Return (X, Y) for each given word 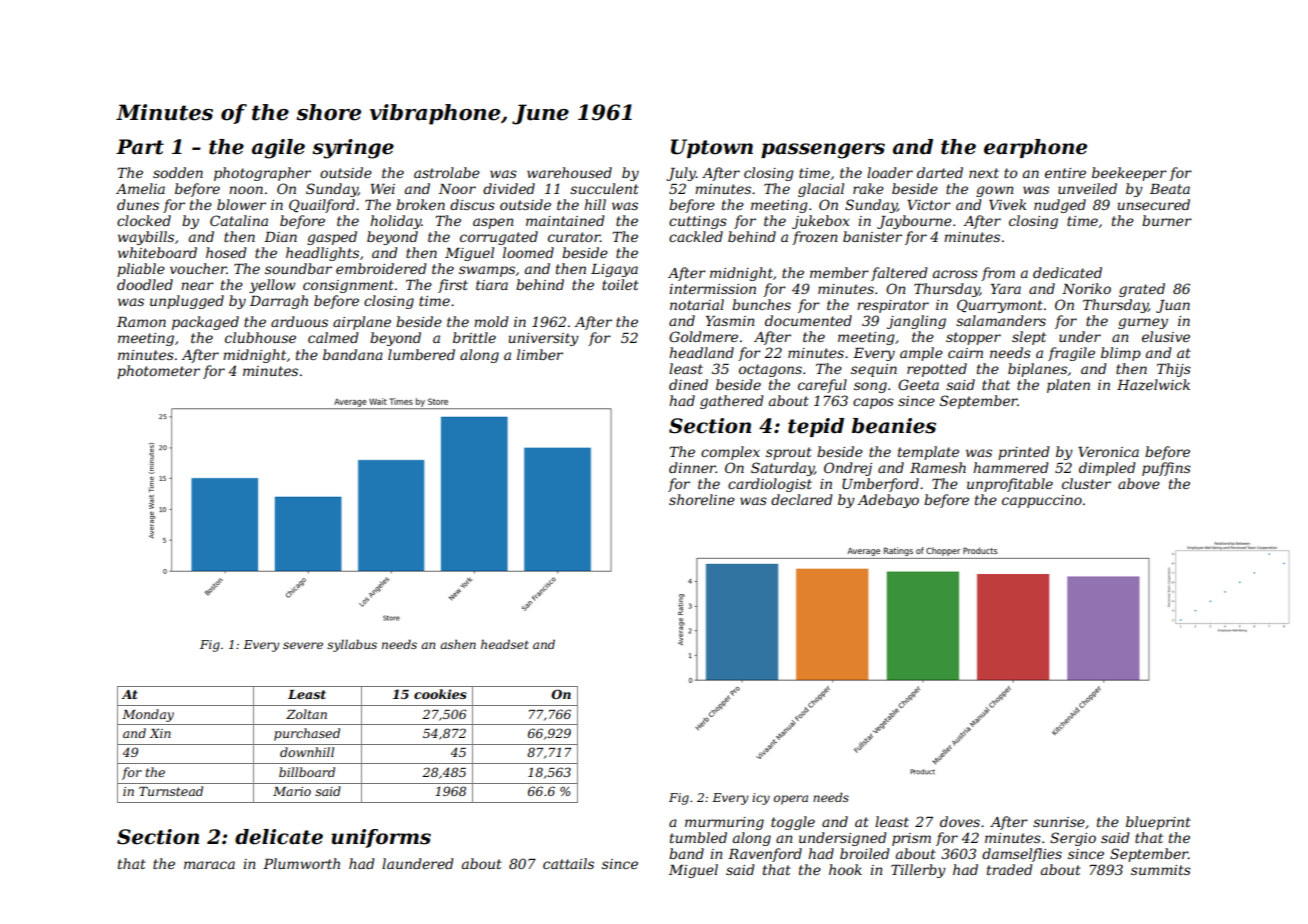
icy (761, 799)
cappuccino (1042, 501)
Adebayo (888, 501)
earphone (1035, 148)
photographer (262, 174)
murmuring (724, 823)
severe (303, 645)
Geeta (918, 384)
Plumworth (301, 863)
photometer (158, 372)
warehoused (569, 172)
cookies (440, 694)
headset (505, 644)
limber (540, 354)
